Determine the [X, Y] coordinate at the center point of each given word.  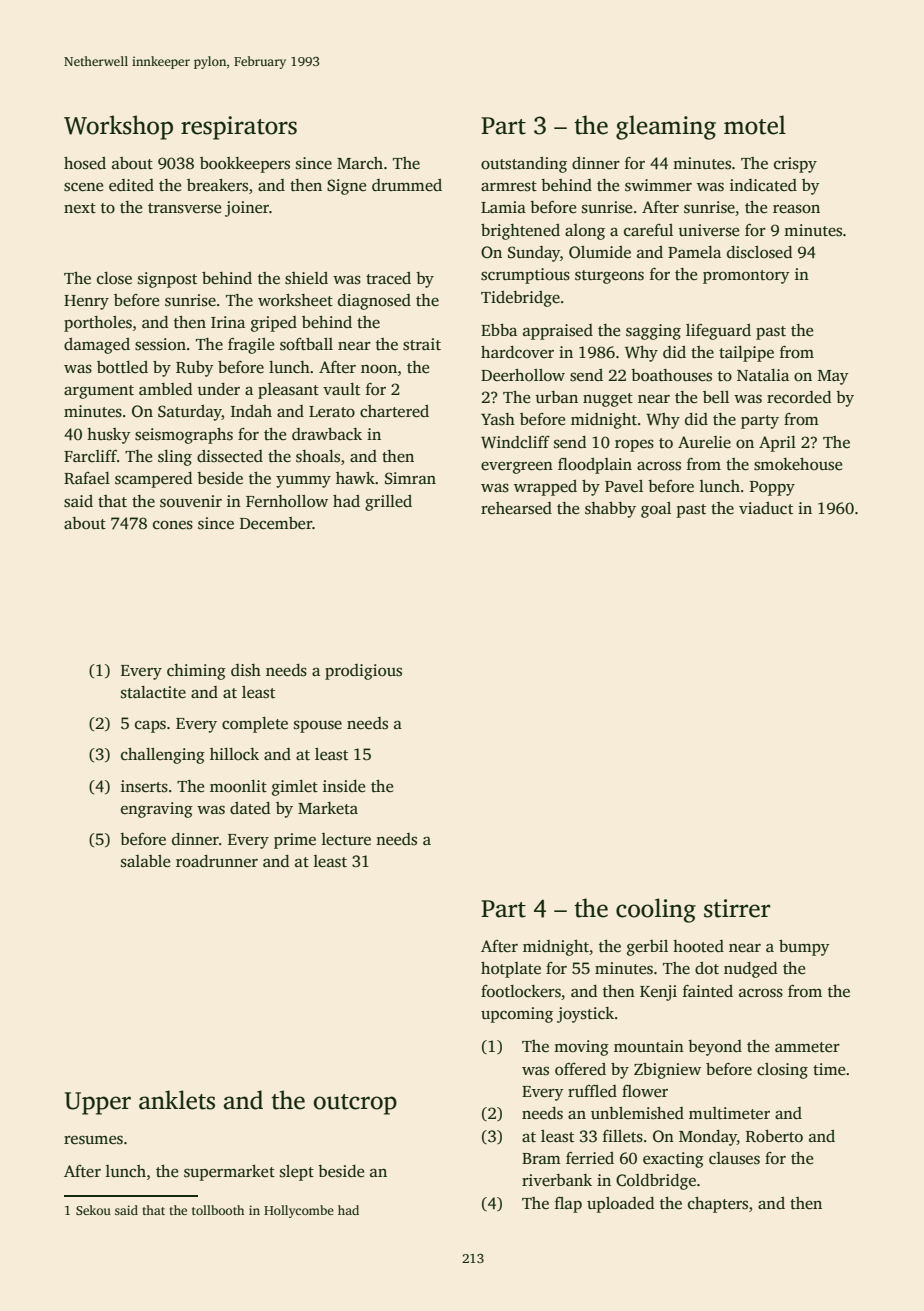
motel [755, 125]
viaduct [766, 508]
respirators [239, 128]
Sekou [93, 1210]
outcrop [355, 1104]
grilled [388, 503]
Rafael [87, 478]
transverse [184, 208]
